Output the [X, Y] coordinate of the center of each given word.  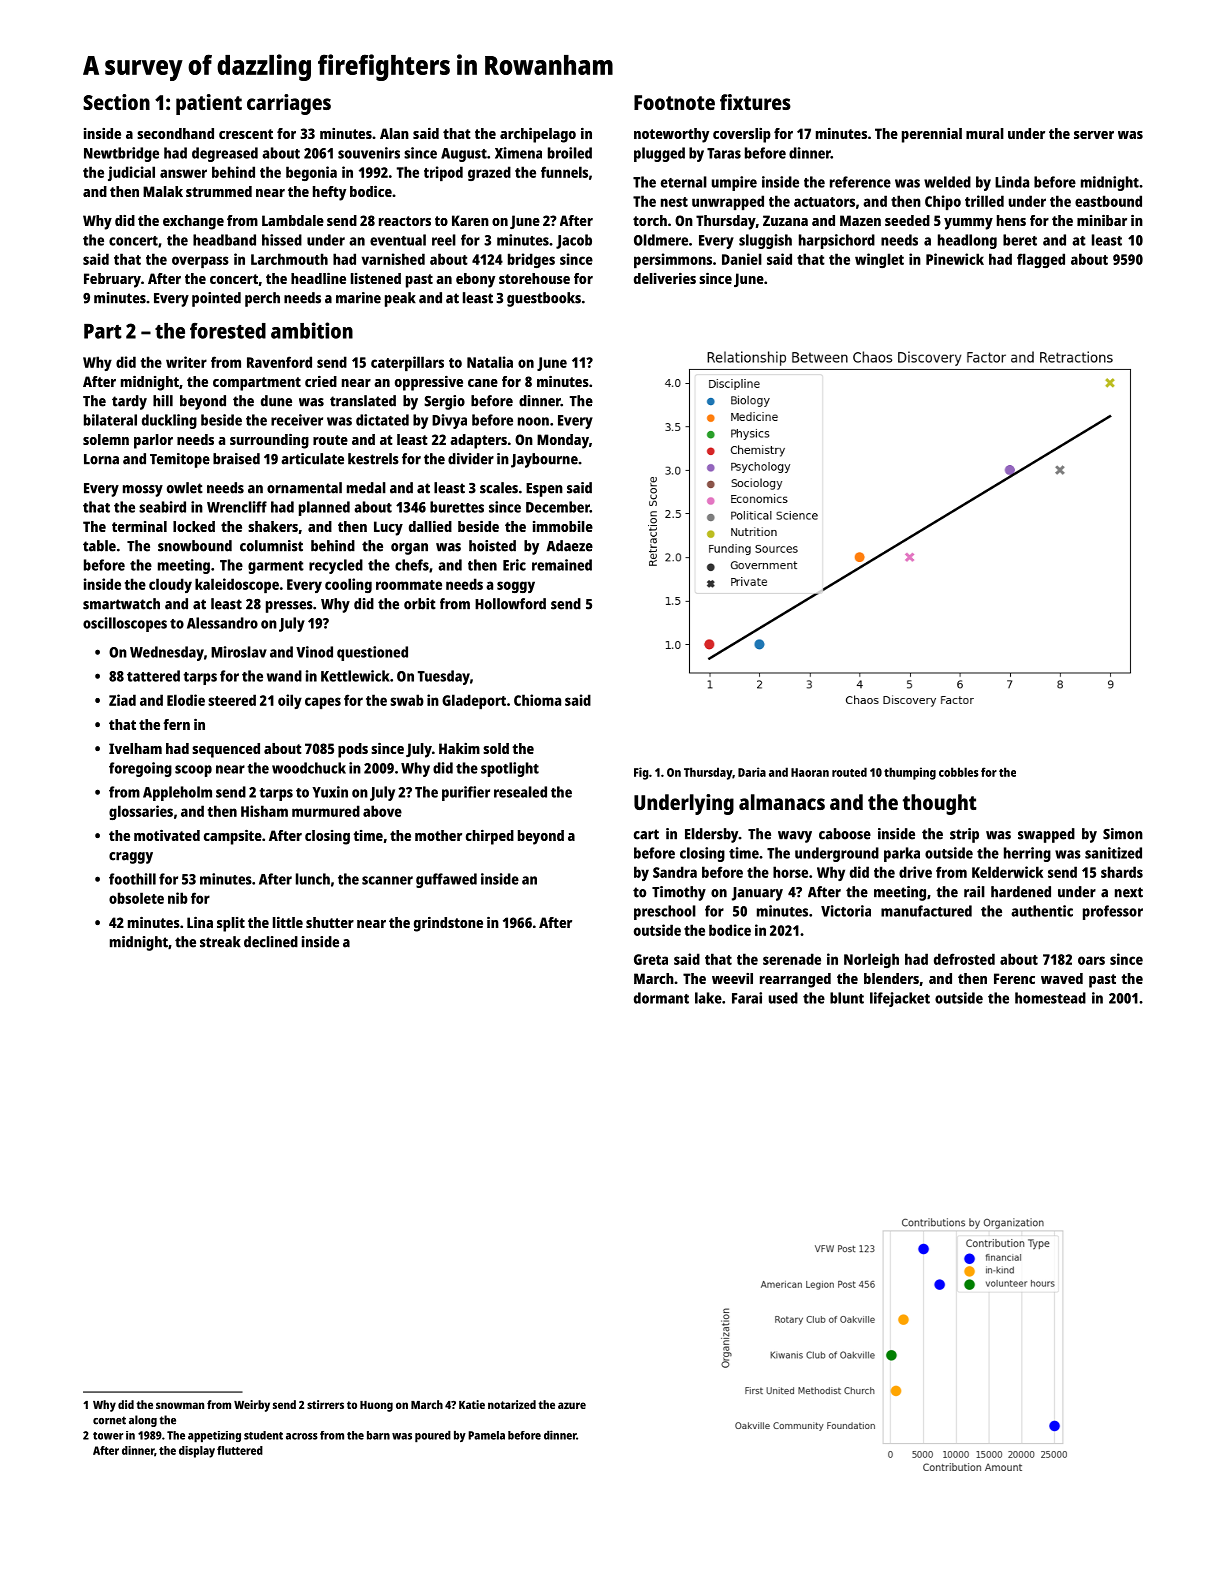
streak [220, 942]
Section [116, 102]
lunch [313, 879]
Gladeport [474, 701]
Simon [1123, 834]
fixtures [755, 102]
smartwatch [121, 604]
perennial [932, 135]
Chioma [537, 700]
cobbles [959, 772]
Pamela [486, 1435]
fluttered [240, 1450]
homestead [1050, 998]
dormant [661, 998]
